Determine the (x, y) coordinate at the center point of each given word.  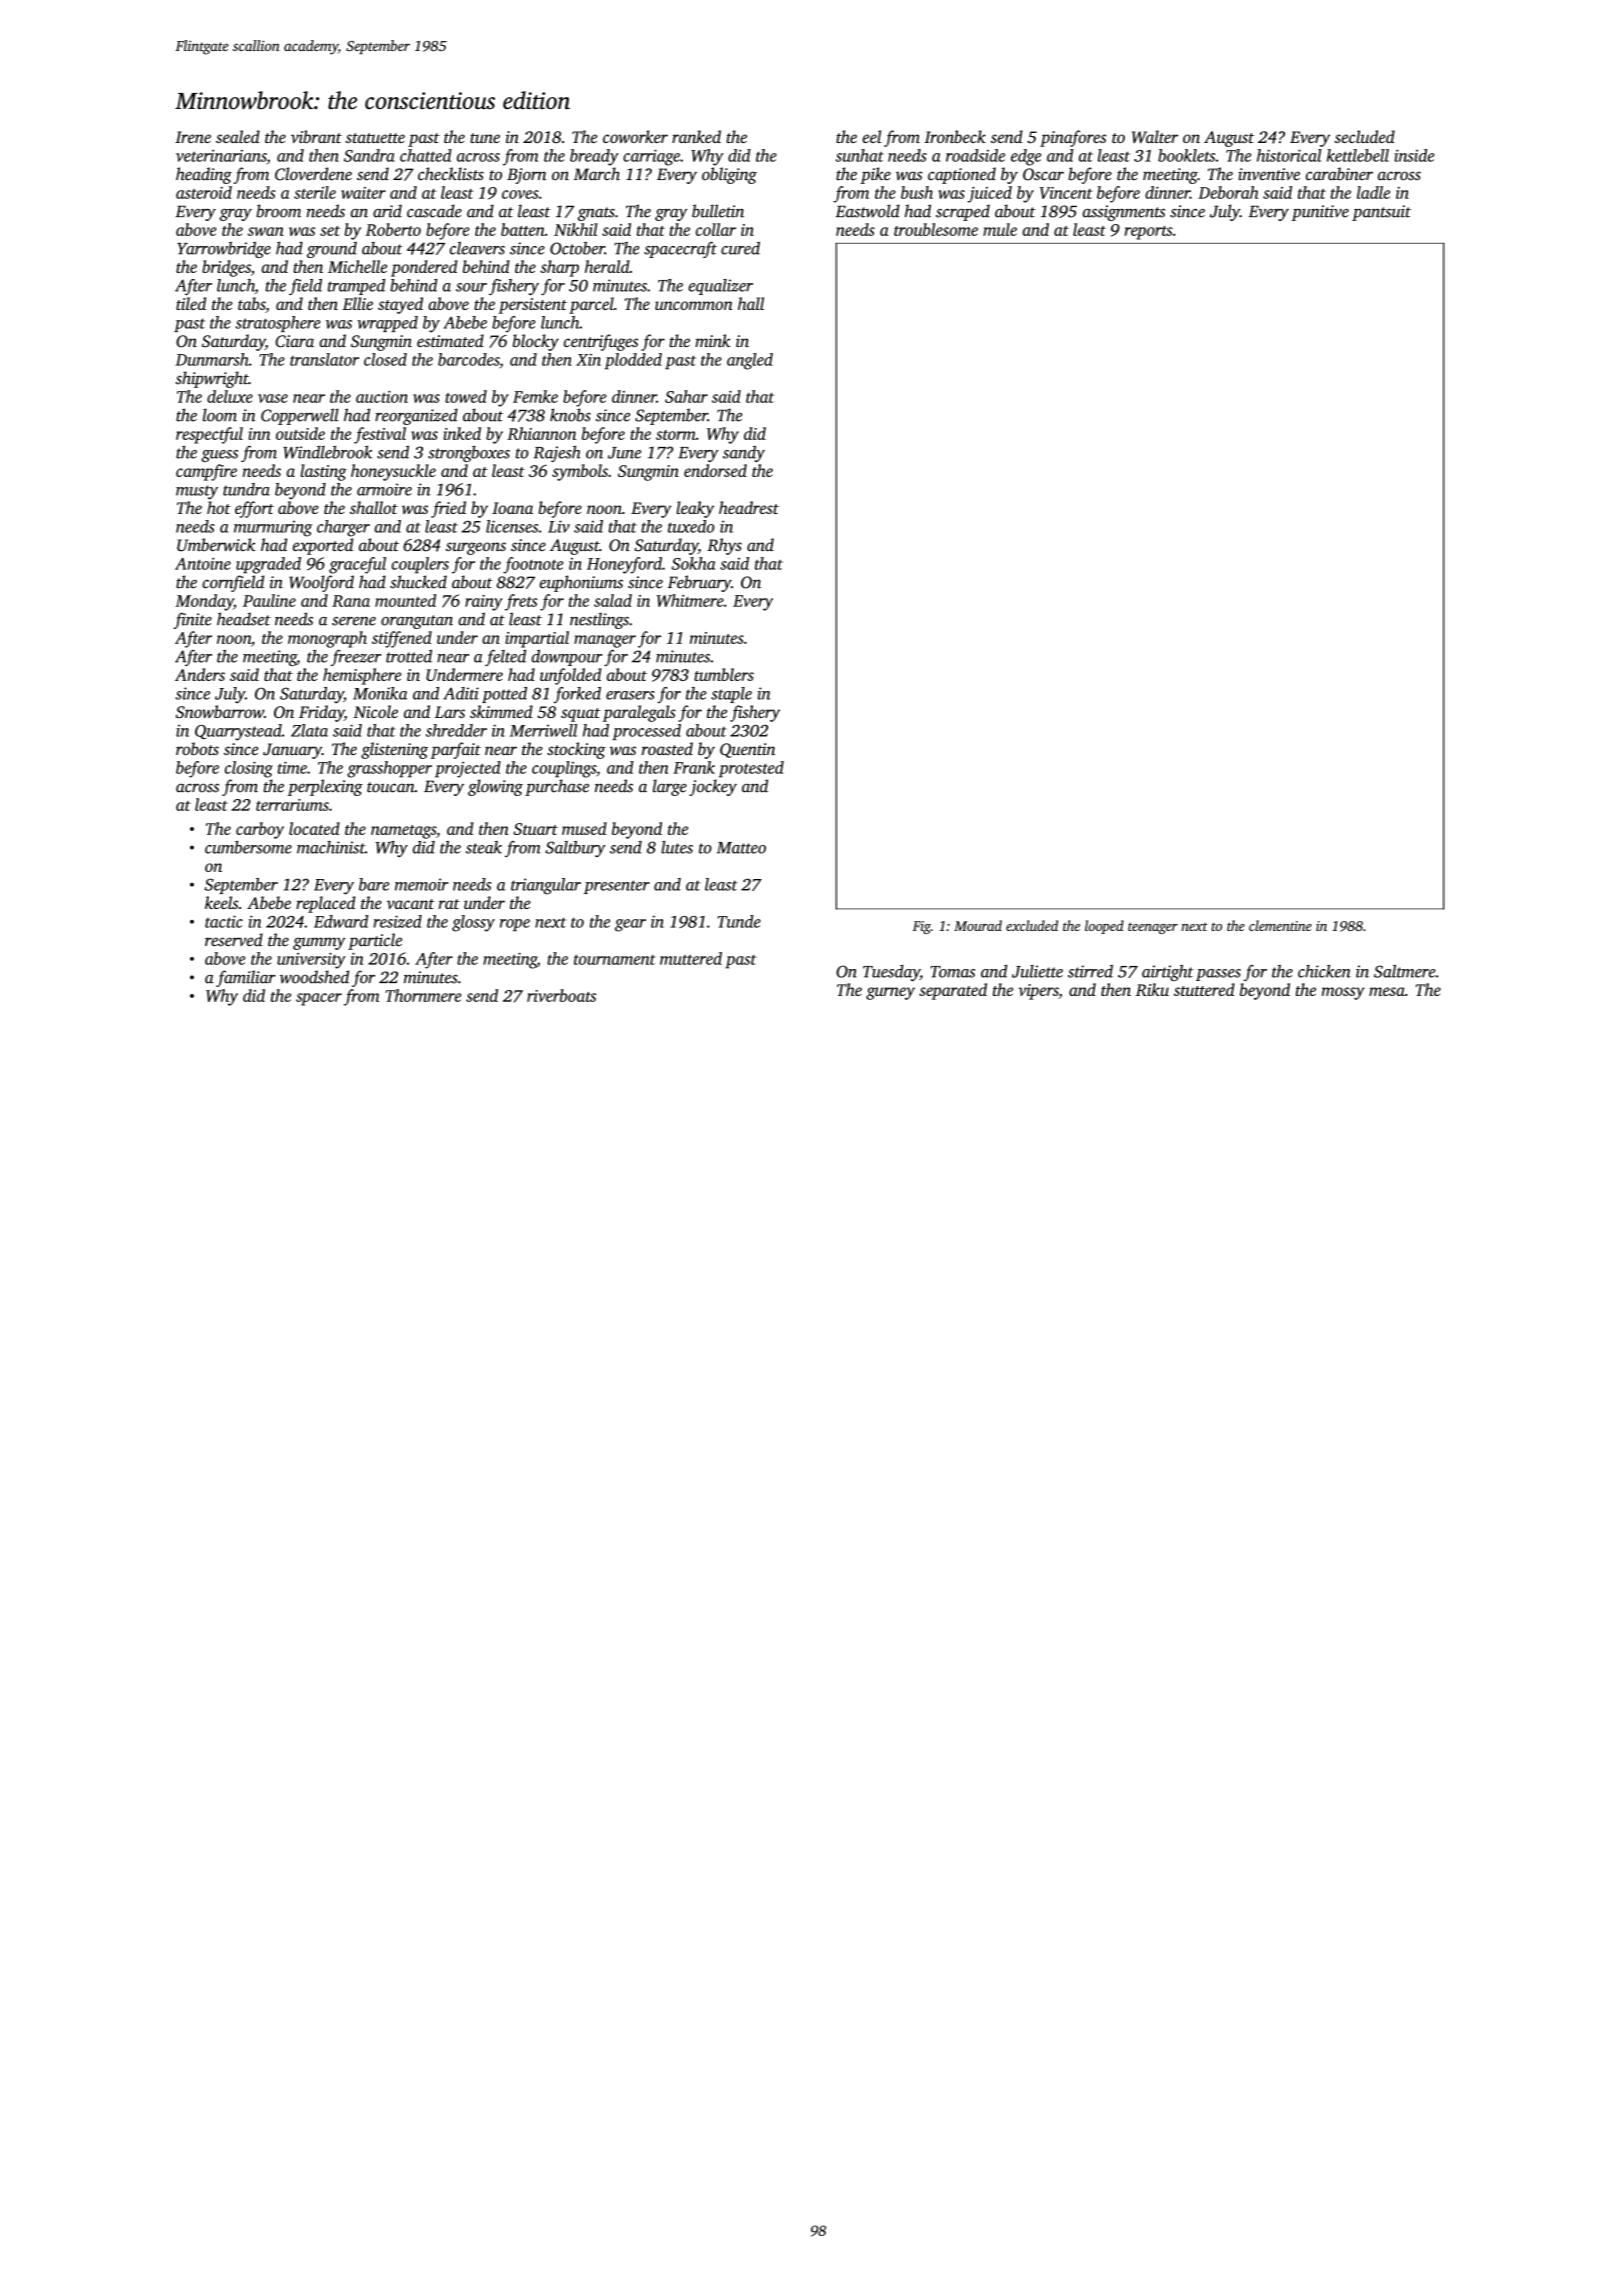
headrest (749, 507)
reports (1149, 233)
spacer (319, 999)
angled (750, 361)
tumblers (724, 674)
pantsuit (1381, 213)
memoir (421, 884)
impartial (537, 639)
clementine (1280, 925)
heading (204, 175)
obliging (729, 175)
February (699, 583)
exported (323, 546)
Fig (922, 927)
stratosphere (278, 324)
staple (731, 695)
